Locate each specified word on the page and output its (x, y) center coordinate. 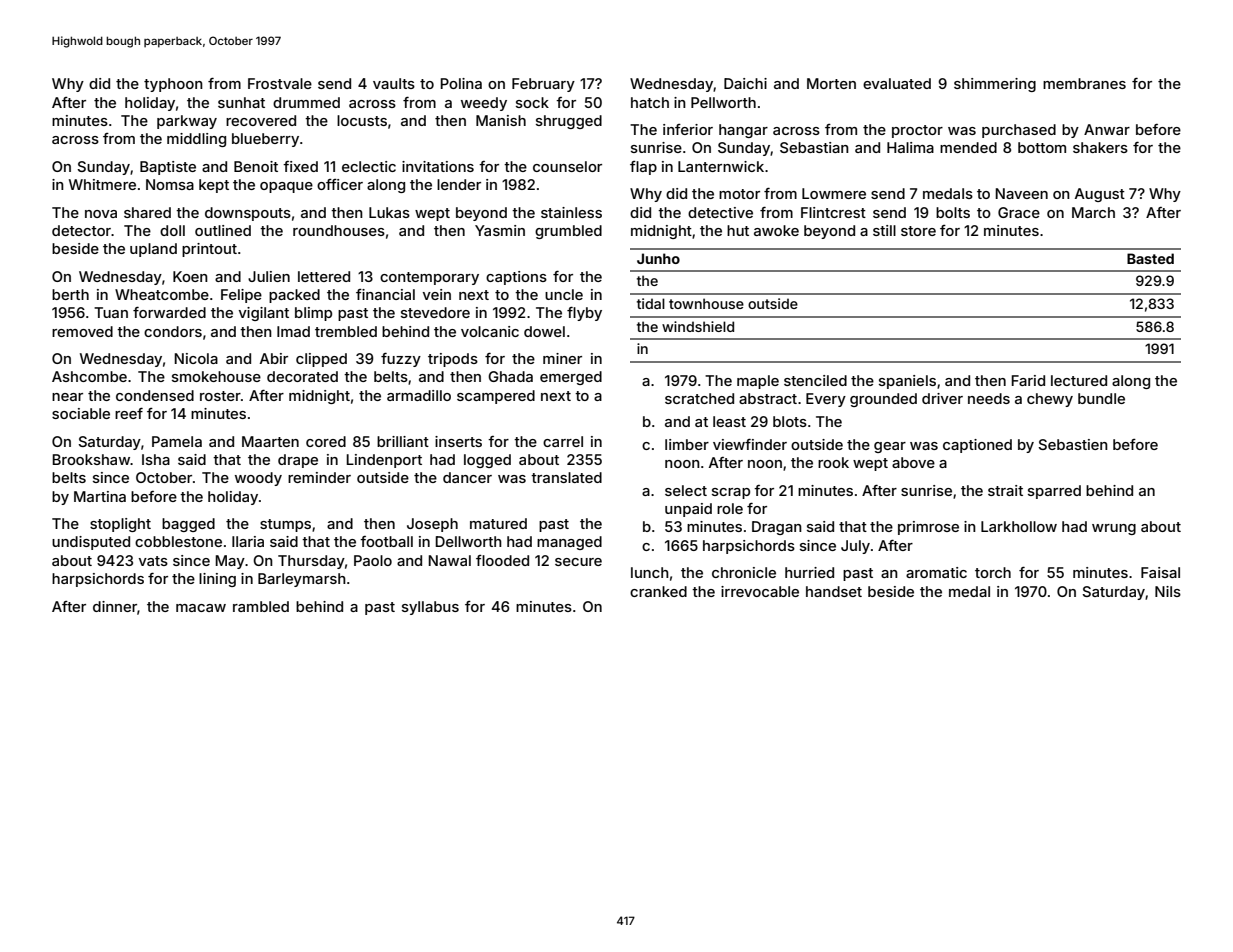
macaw (201, 608)
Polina (461, 83)
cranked (658, 591)
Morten (831, 83)
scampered (496, 397)
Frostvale (280, 83)
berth (70, 294)
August (1100, 195)
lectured (1079, 380)
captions (516, 278)
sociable (81, 413)
